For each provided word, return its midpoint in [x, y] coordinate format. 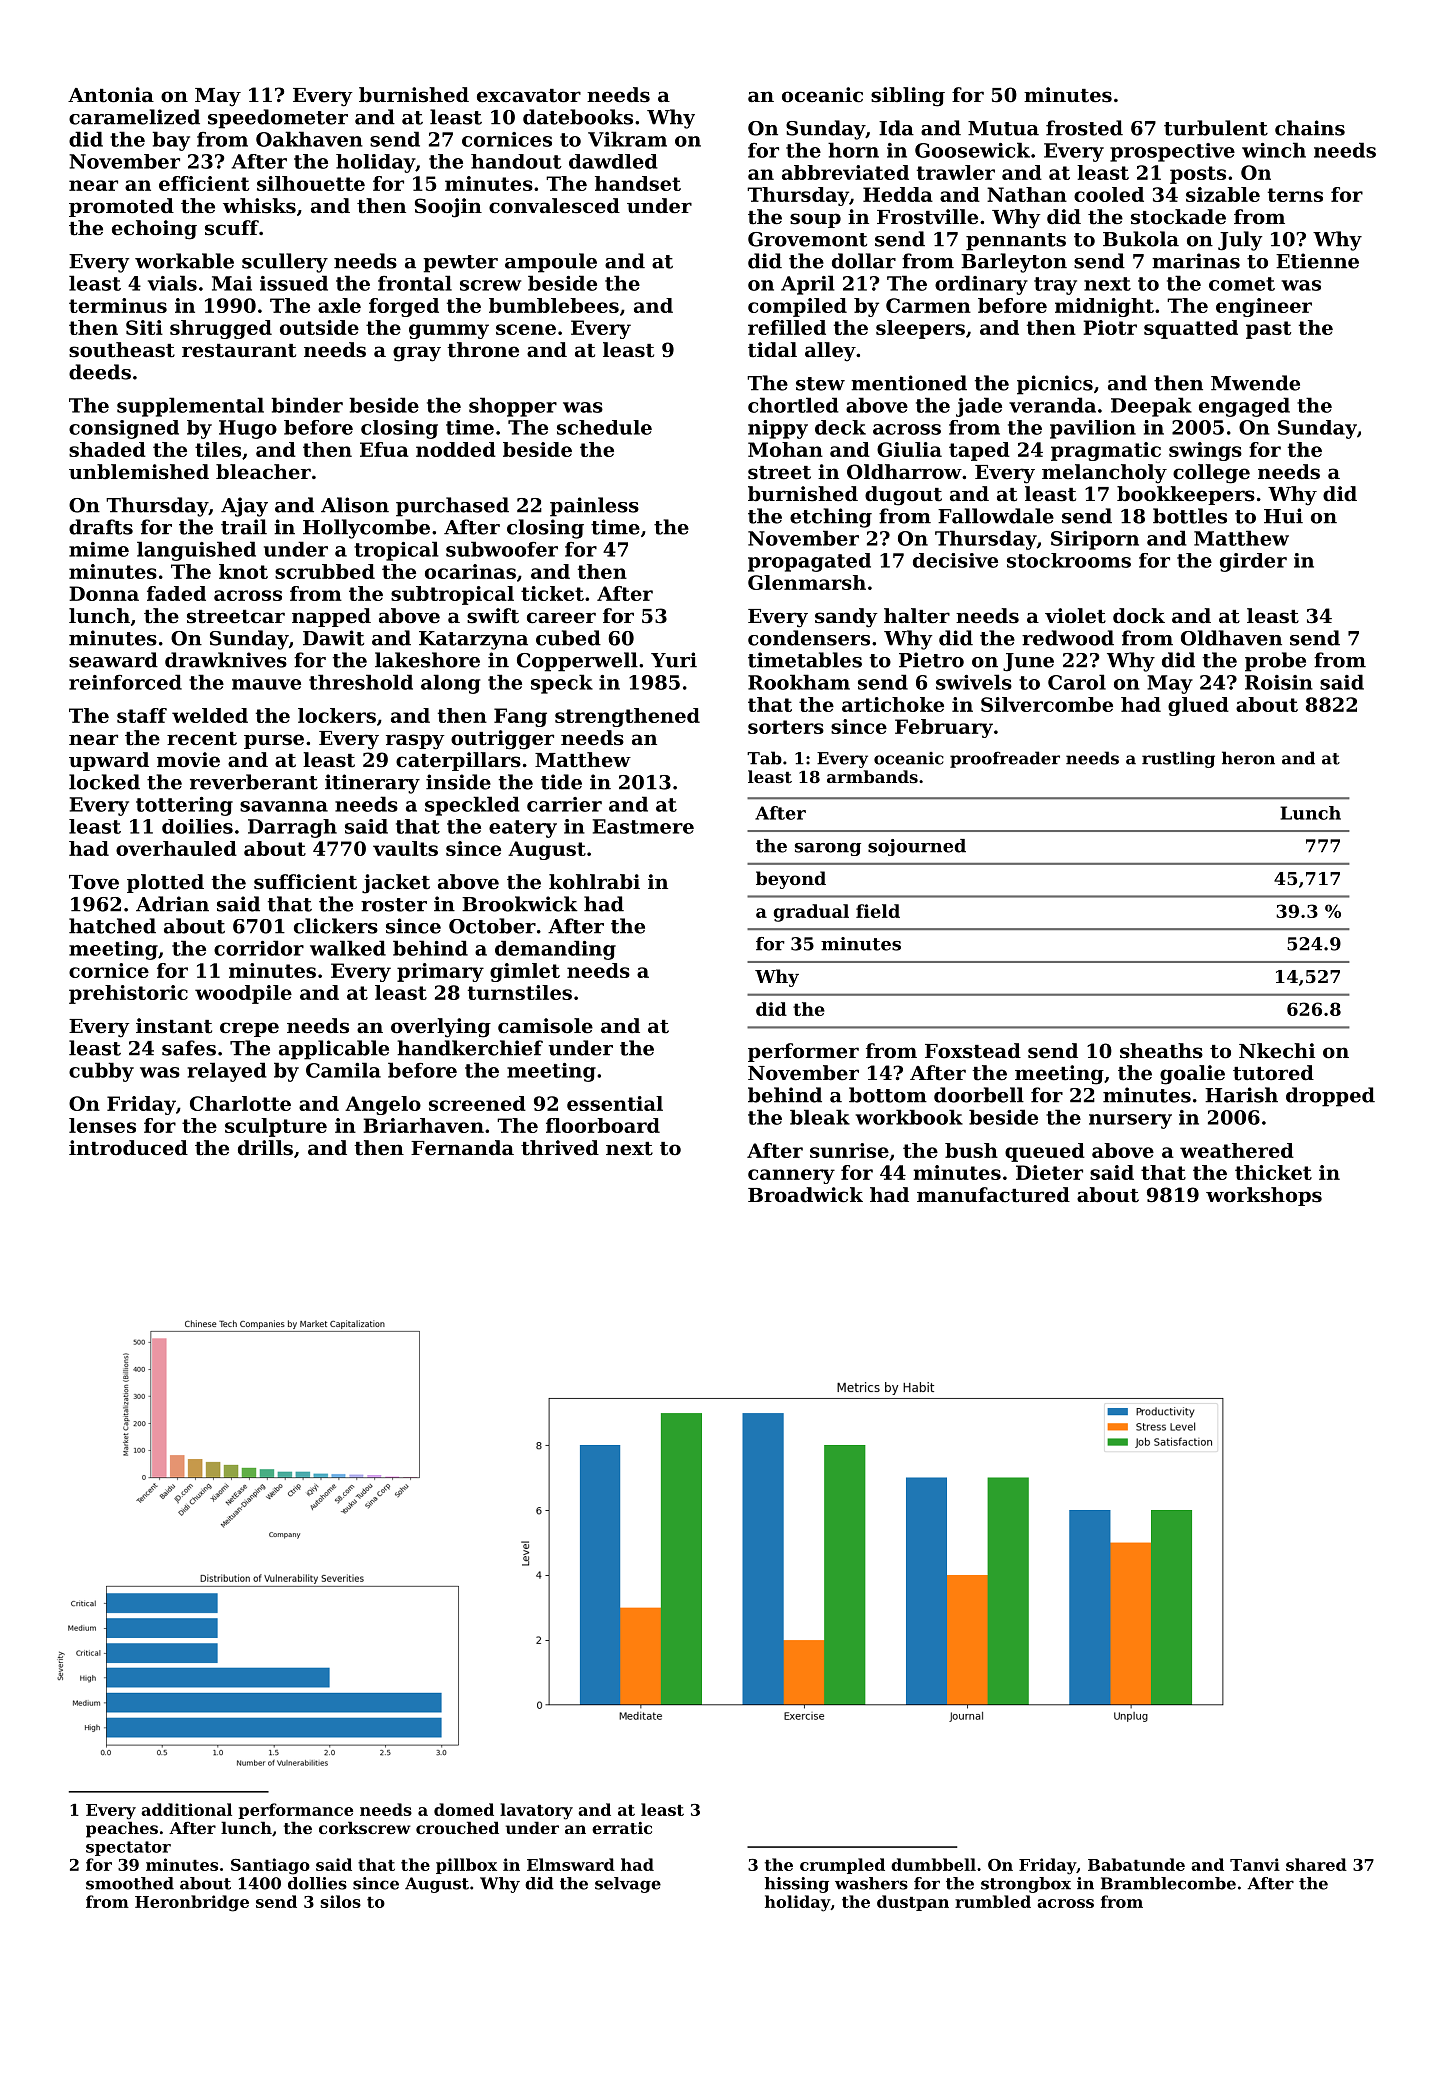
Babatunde [1136, 1864]
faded [176, 593]
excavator [529, 96]
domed [464, 1809]
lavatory [536, 1811]
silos [340, 1901]
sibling [908, 97]
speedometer [278, 119]
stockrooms [1069, 560]
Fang [520, 717]
